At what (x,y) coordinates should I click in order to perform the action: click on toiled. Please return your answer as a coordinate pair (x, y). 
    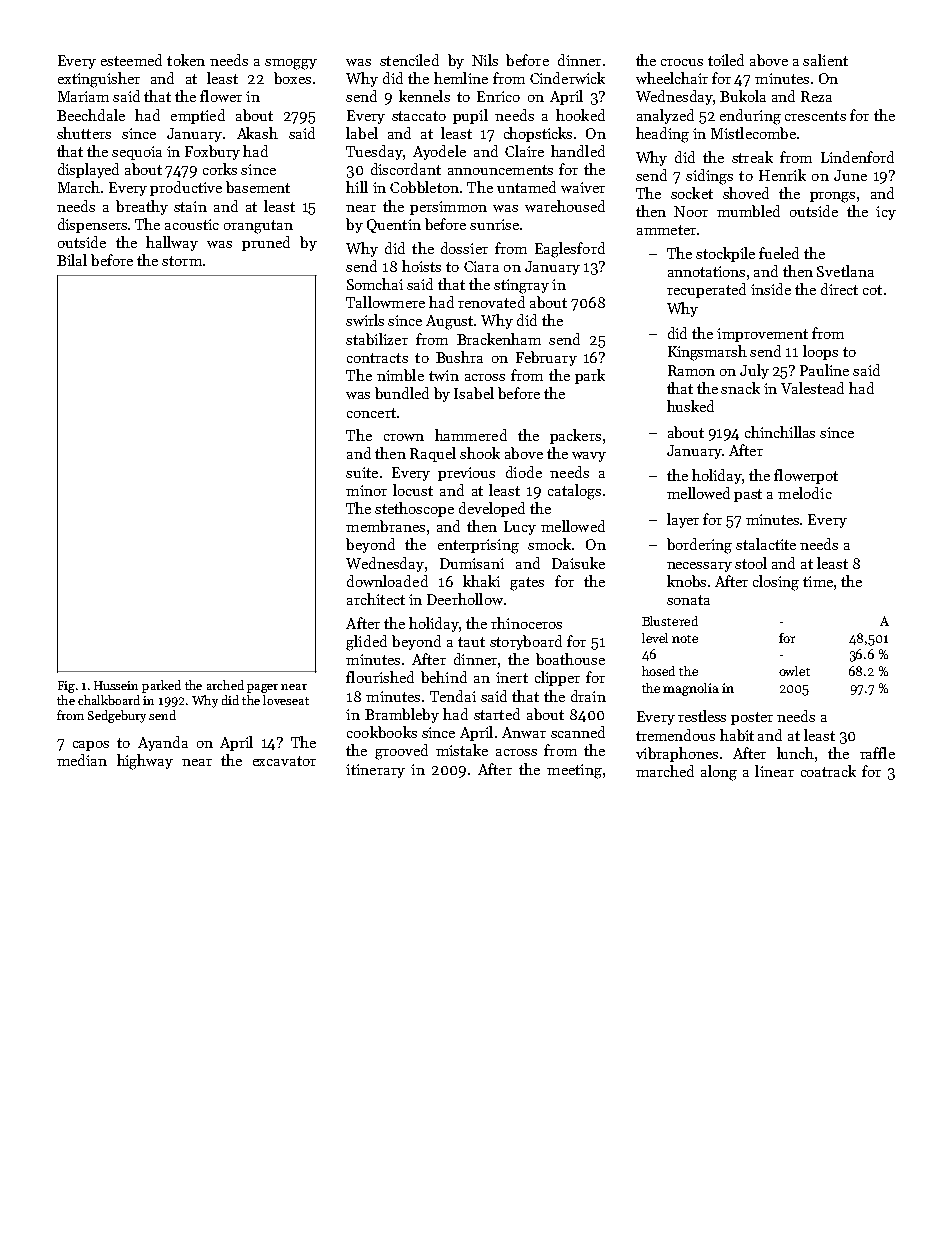
    Looking at the image, I should click on (726, 60).
